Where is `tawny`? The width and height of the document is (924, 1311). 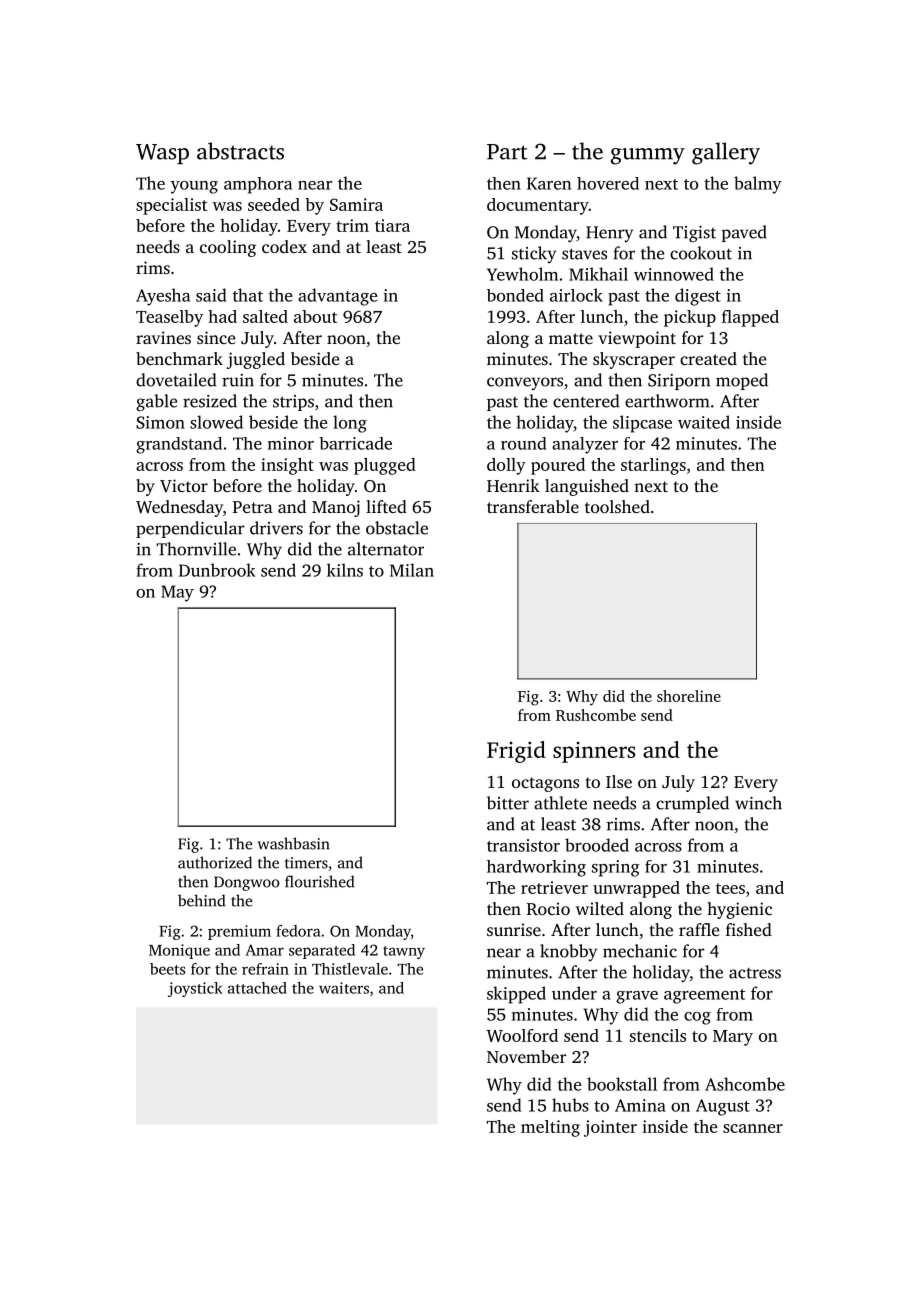
tawny is located at coordinates (404, 952).
